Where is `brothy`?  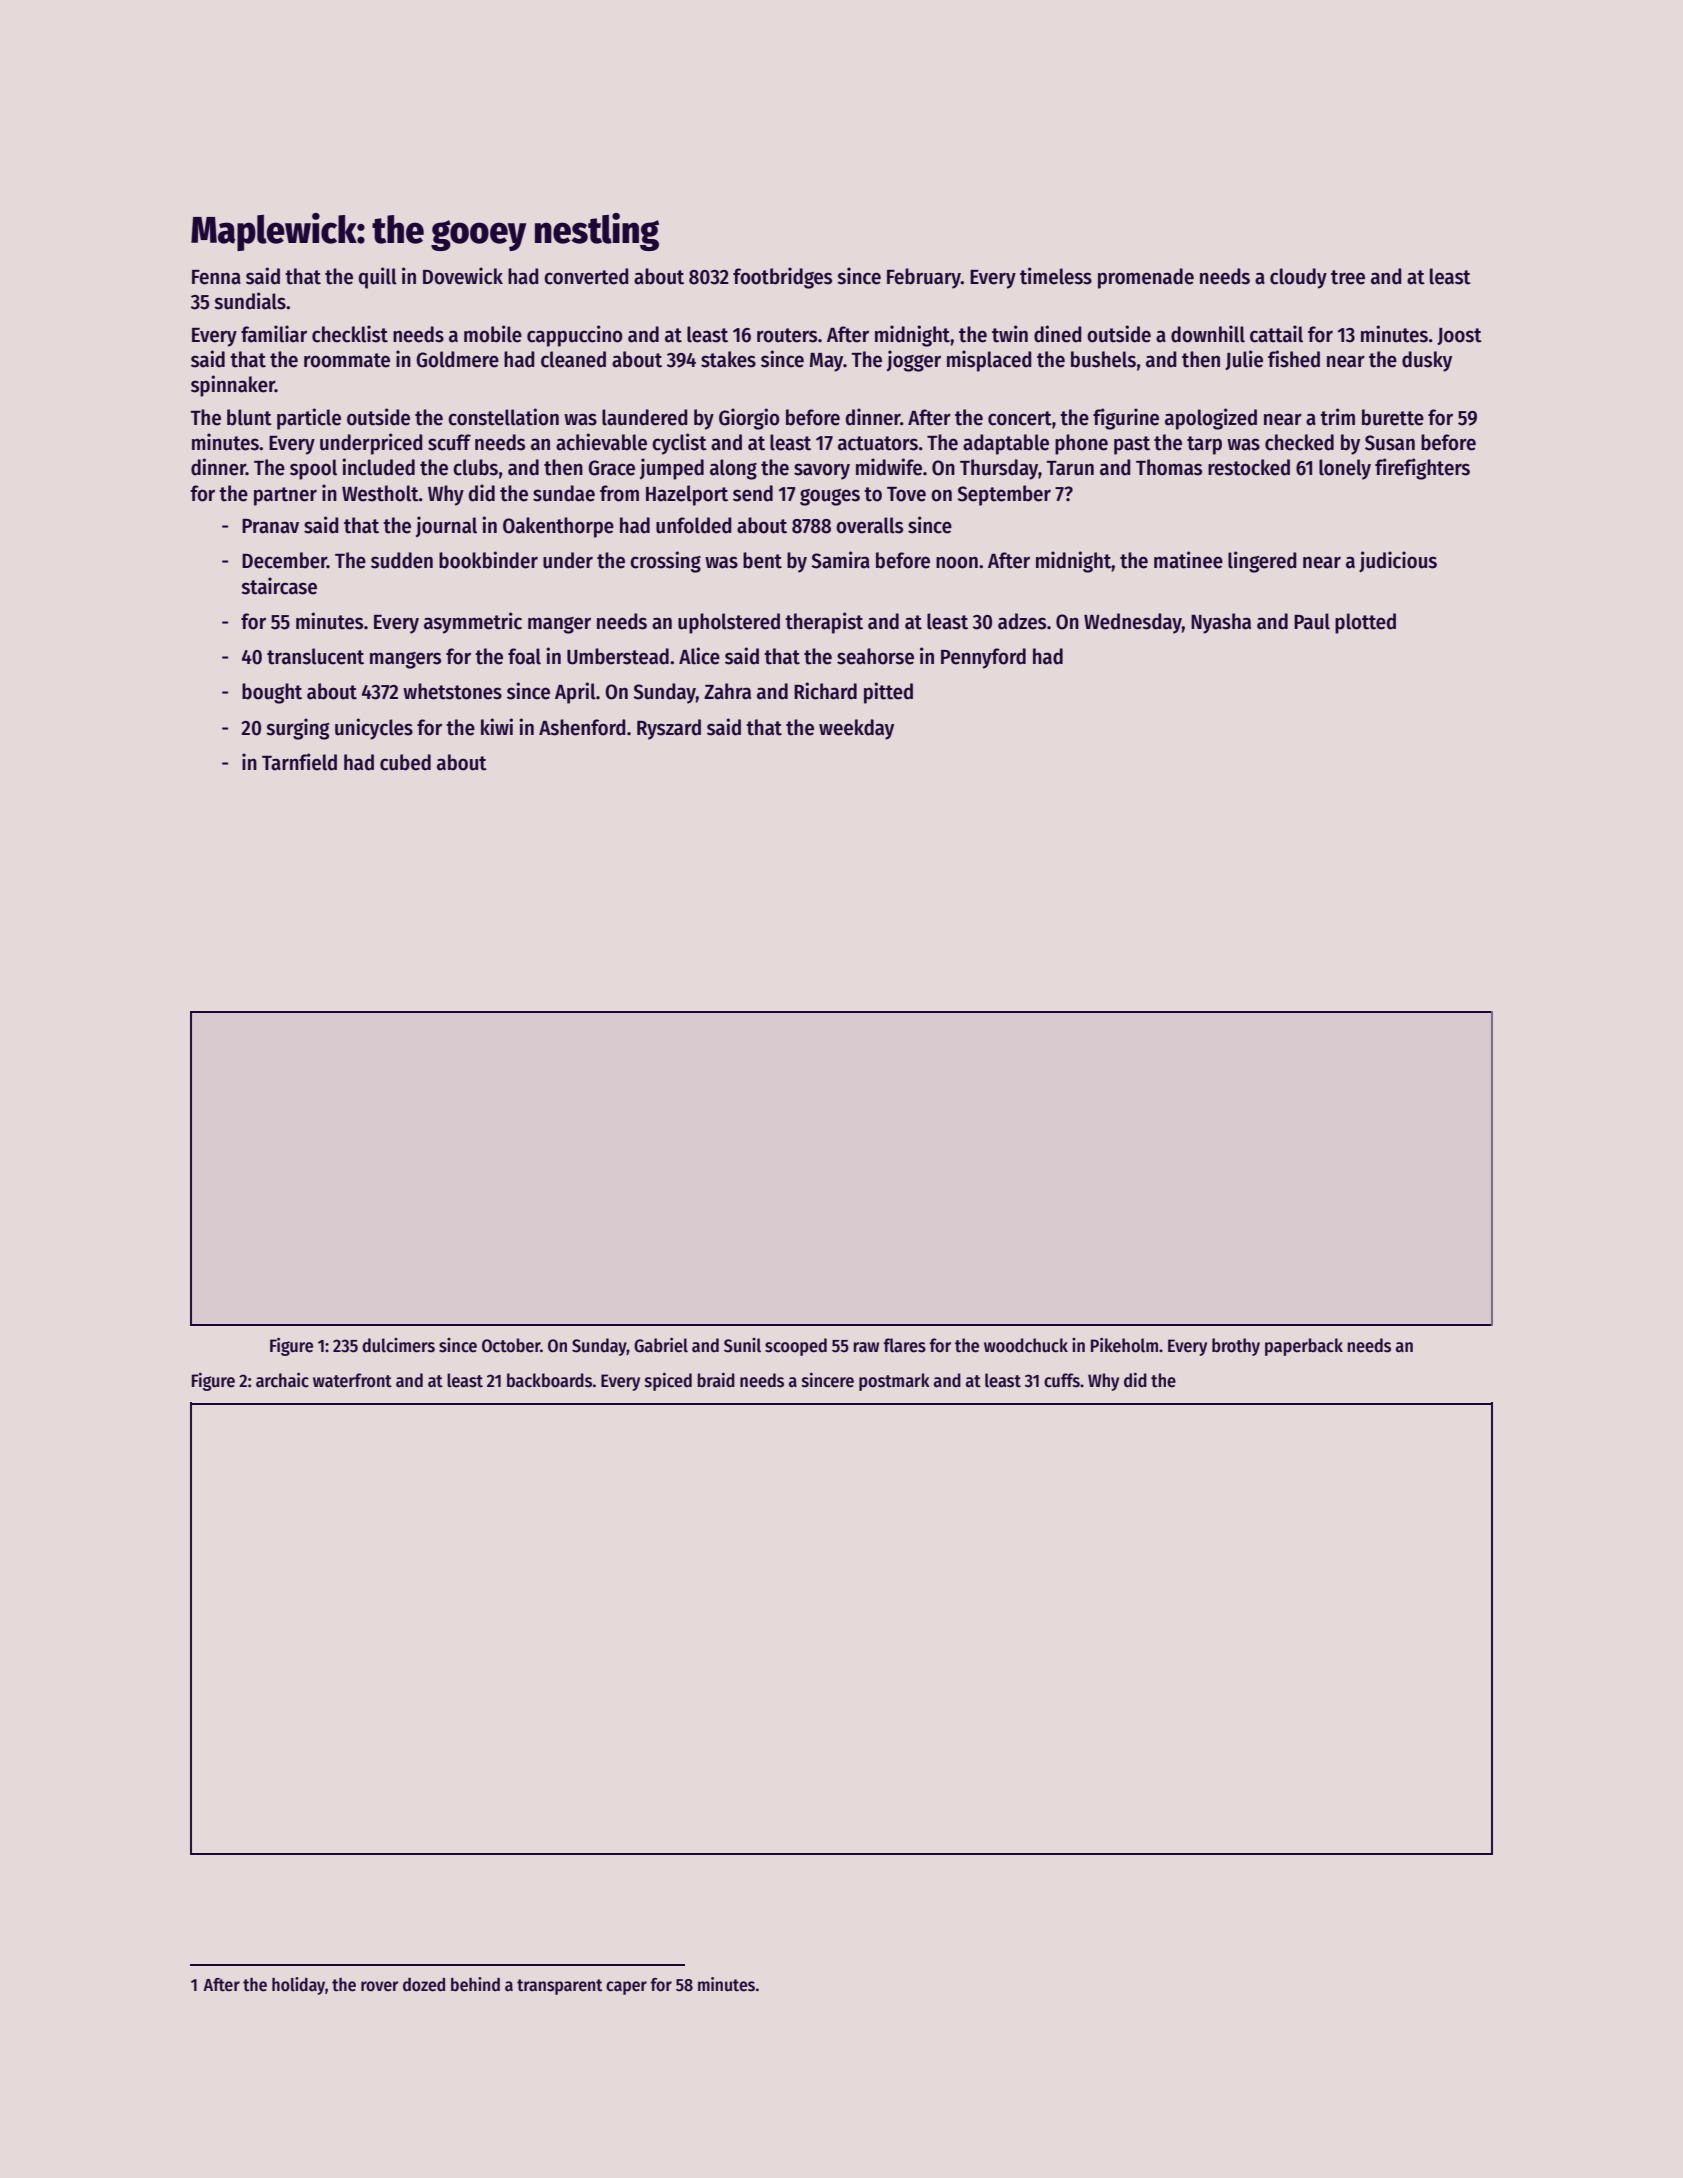
brothy is located at coordinates (1236, 1347).
